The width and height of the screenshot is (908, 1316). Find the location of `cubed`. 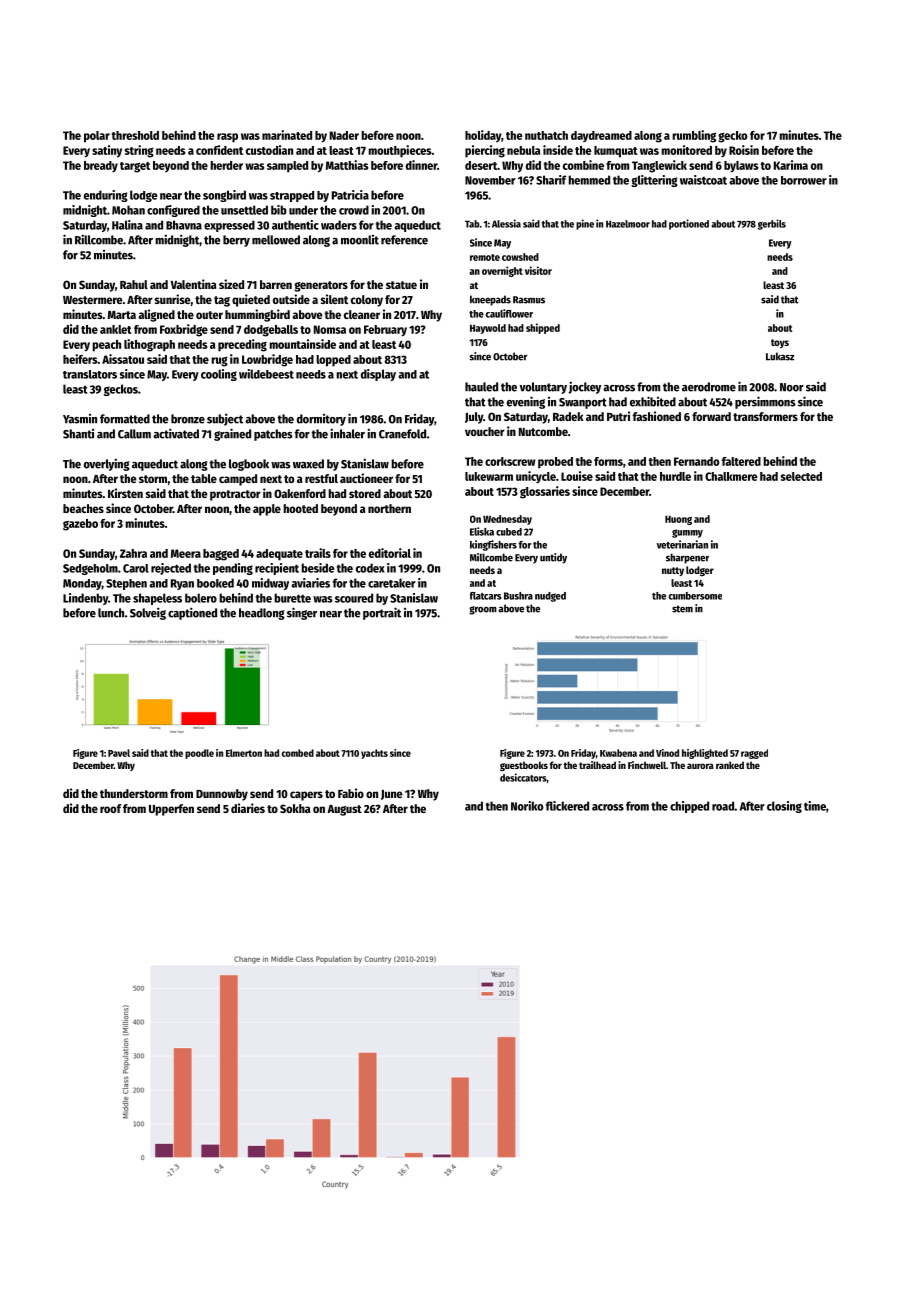

cubed is located at coordinates (509, 532).
